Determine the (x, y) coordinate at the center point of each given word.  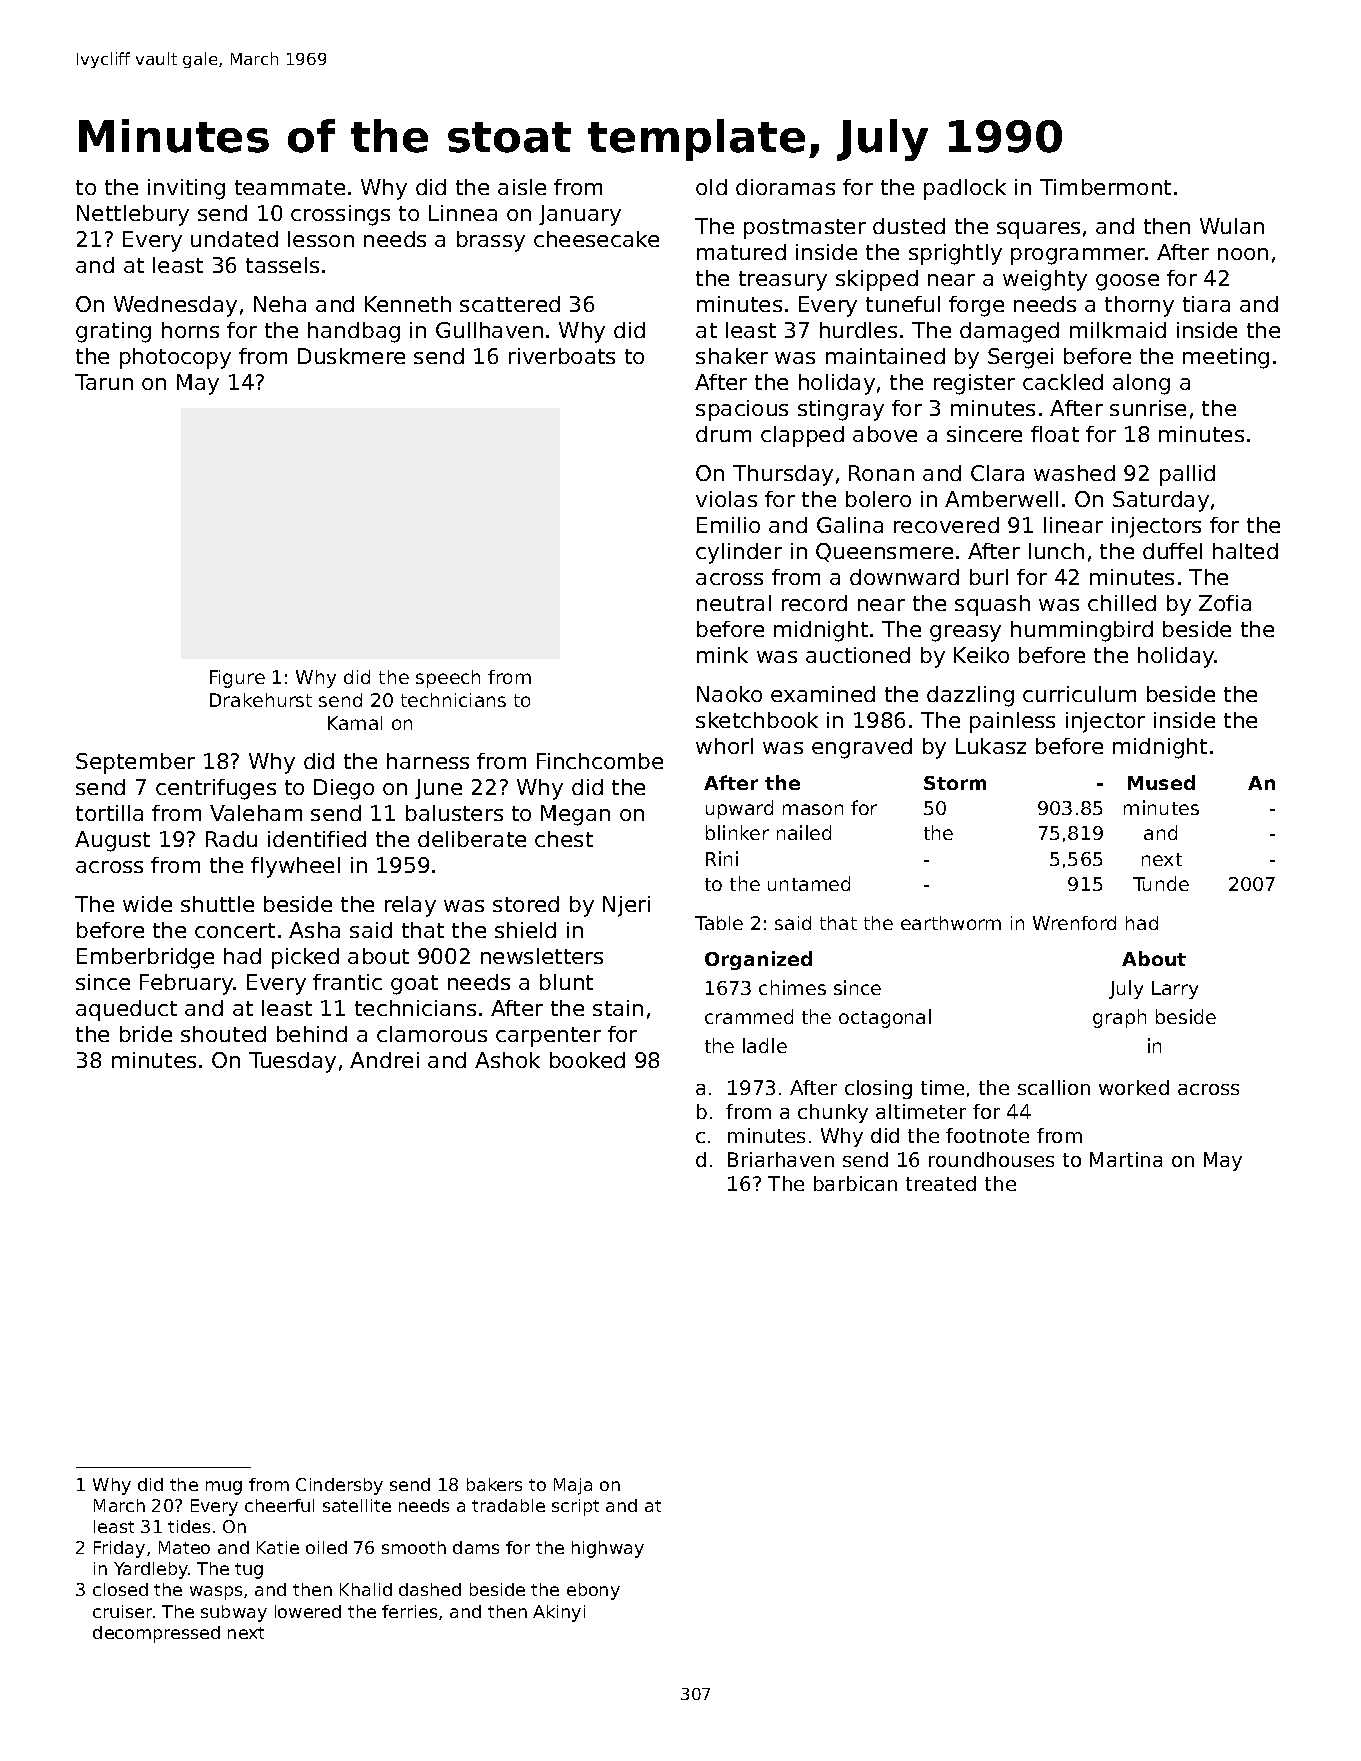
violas (726, 499)
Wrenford (1074, 923)
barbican (855, 1183)
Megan (575, 815)
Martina (1126, 1159)
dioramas (785, 187)
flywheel (295, 867)
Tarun (104, 382)
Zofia (1225, 603)
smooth (414, 1547)
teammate (290, 187)
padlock (965, 189)
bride (146, 1034)
